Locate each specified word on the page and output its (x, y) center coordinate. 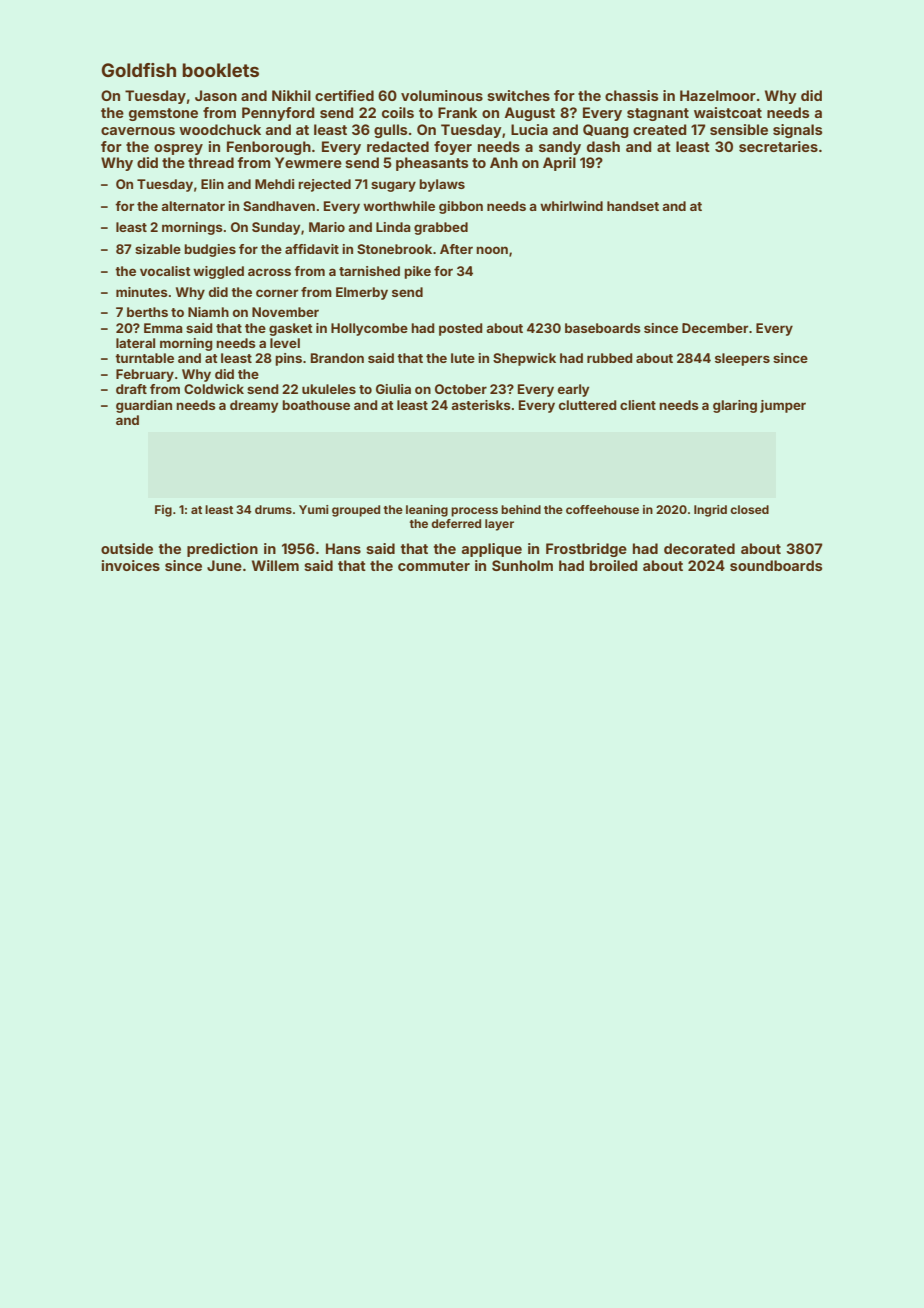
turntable (144, 358)
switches (518, 95)
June (224, 565)
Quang (606, 131)
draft (131, 389)
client (638, 405)
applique (492, 550)
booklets (220, 70)
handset (633, 206)
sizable (158, 249)
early (573, 390)
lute (463, 358)
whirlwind (571, 206)
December (715, 328)
